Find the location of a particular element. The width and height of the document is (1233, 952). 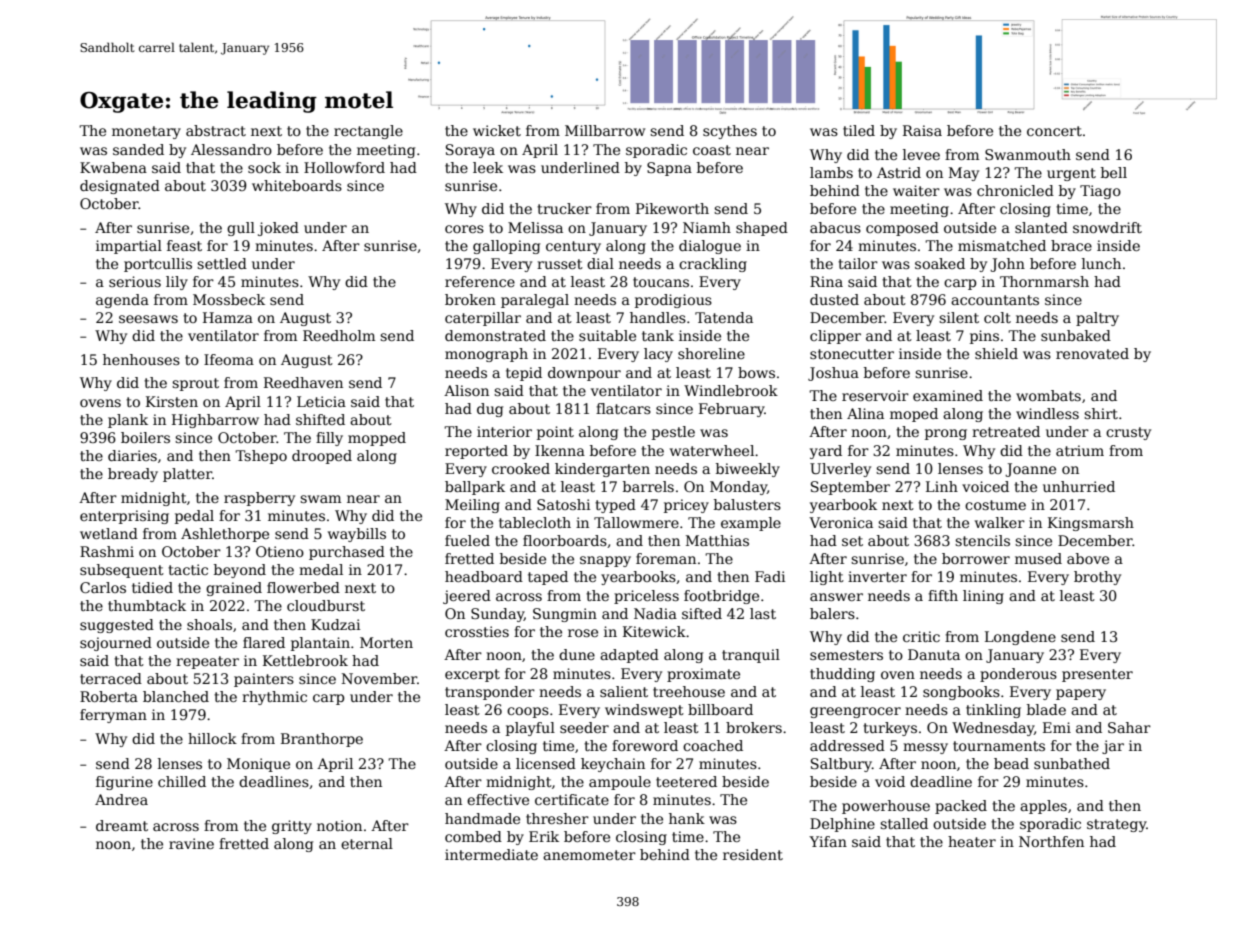

billboard is located at coordinates (720, 709).
